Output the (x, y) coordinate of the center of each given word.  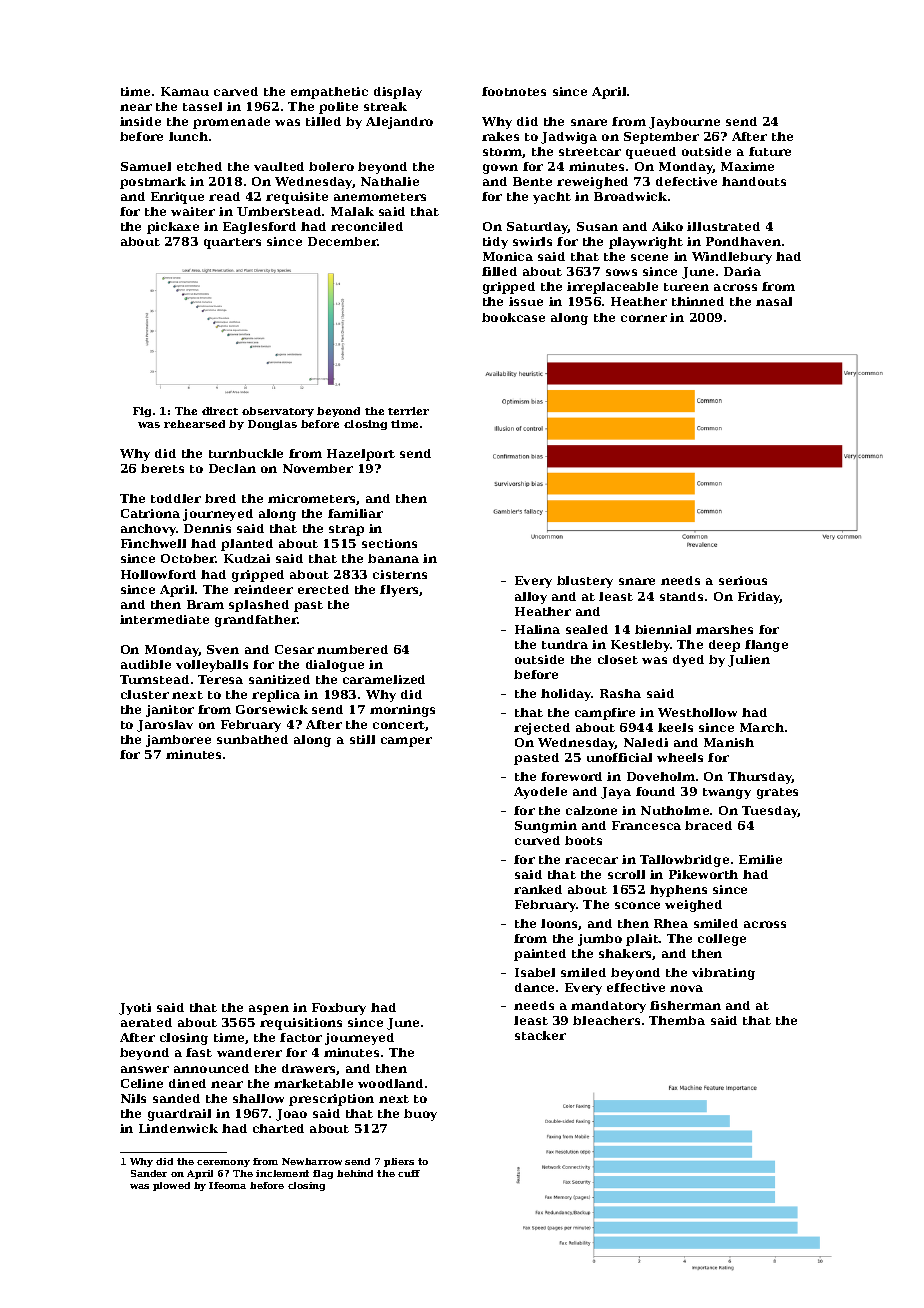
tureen (686, 287)
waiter (193, 211)
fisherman (685, 1005)
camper (406, 742)
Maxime (747, 166)
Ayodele (540, 793)
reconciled (367, 226)
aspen (269, 1010)
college (722, 940)
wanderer (249, 1052)
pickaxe (173, 228)
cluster (145, 694)
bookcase (513, 317)
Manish (729, 742)
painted (540, 955)
